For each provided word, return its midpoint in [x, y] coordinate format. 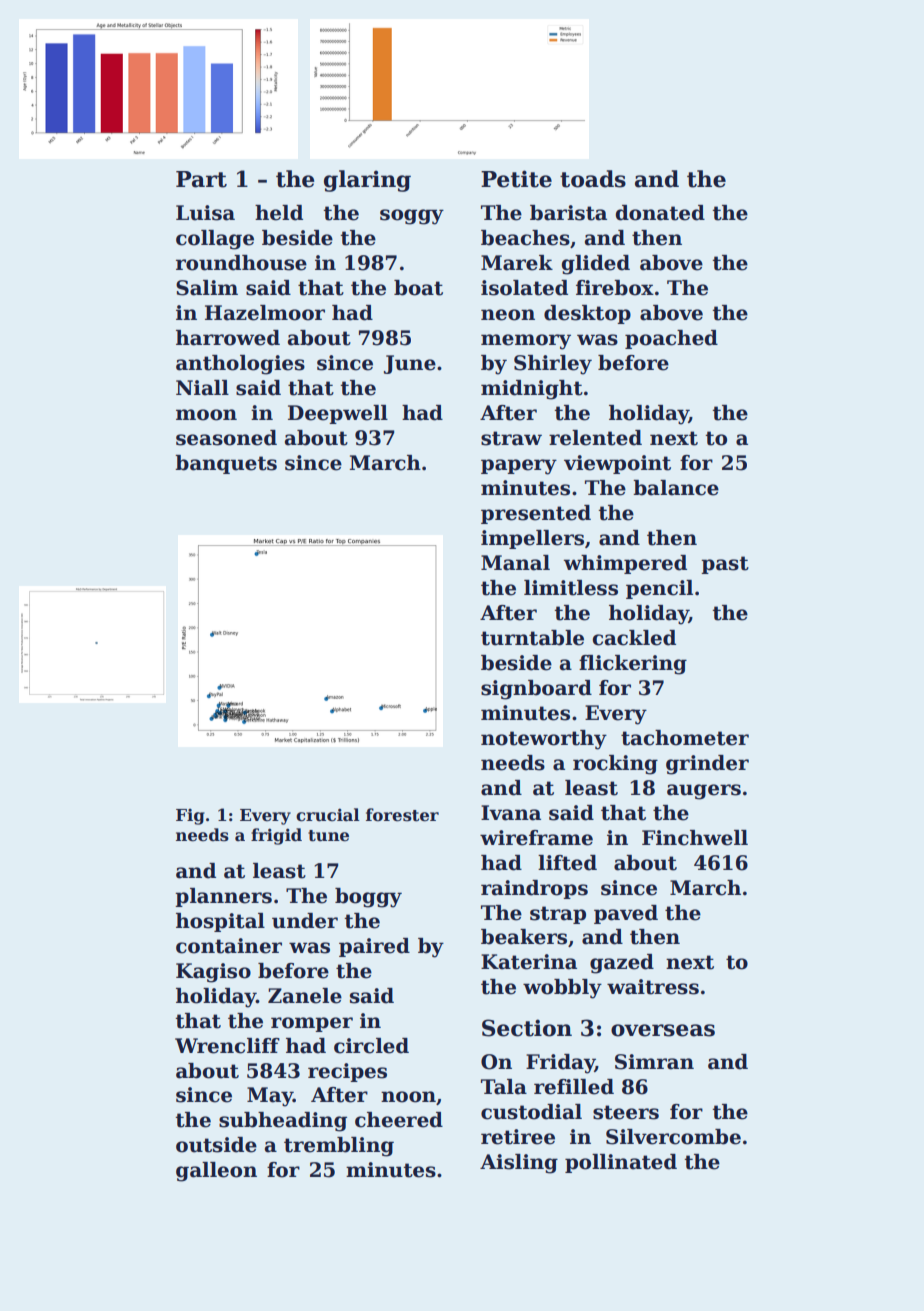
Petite [516, 179]
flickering [633, 665]
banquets [226, 464]
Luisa [205, 213]
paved [626, 914]
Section [527, 1028]
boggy [368, 898]
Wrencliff [227, 1046]
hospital [220, 922]
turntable [532, 638]
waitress [653, 987]
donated [660, 213]
